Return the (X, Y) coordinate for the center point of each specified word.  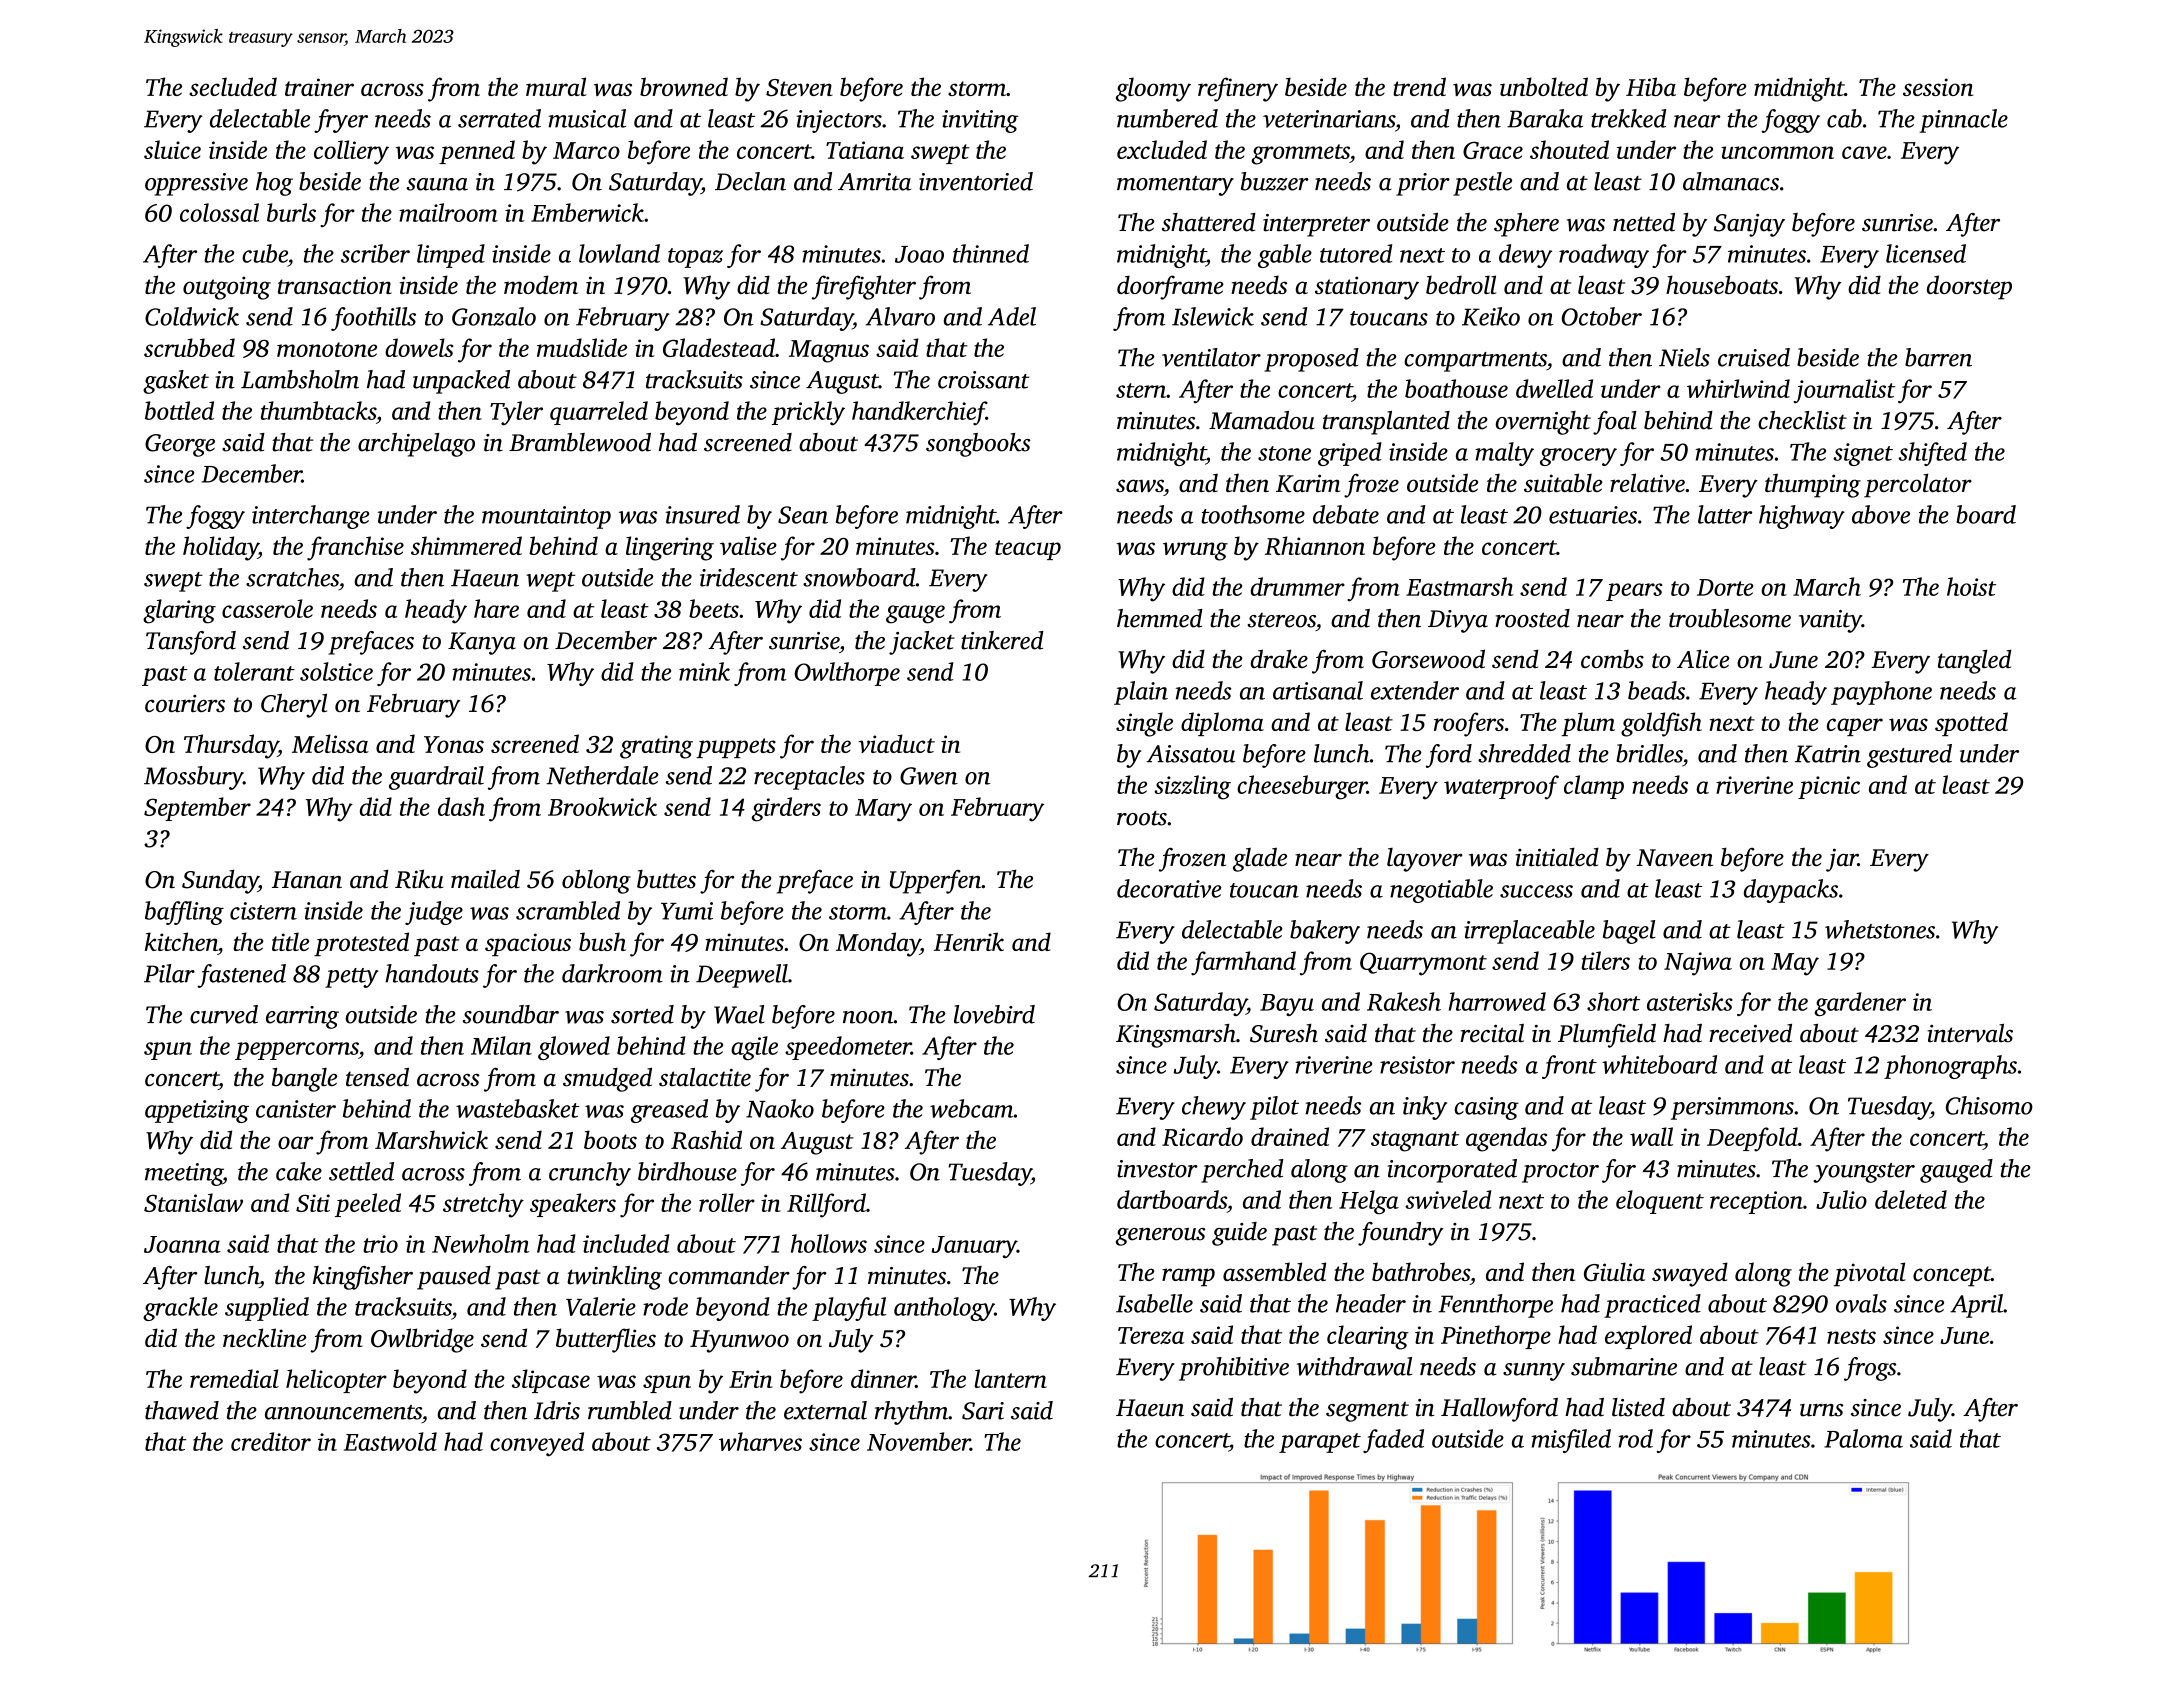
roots (1142, 818)
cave (1864, 152)
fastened (241, 976)
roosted (1532, 618)
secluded (233, 86)
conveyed (537, 1444)
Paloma (1863, 1438)
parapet (1320, 1443)
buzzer (1275, 181)
